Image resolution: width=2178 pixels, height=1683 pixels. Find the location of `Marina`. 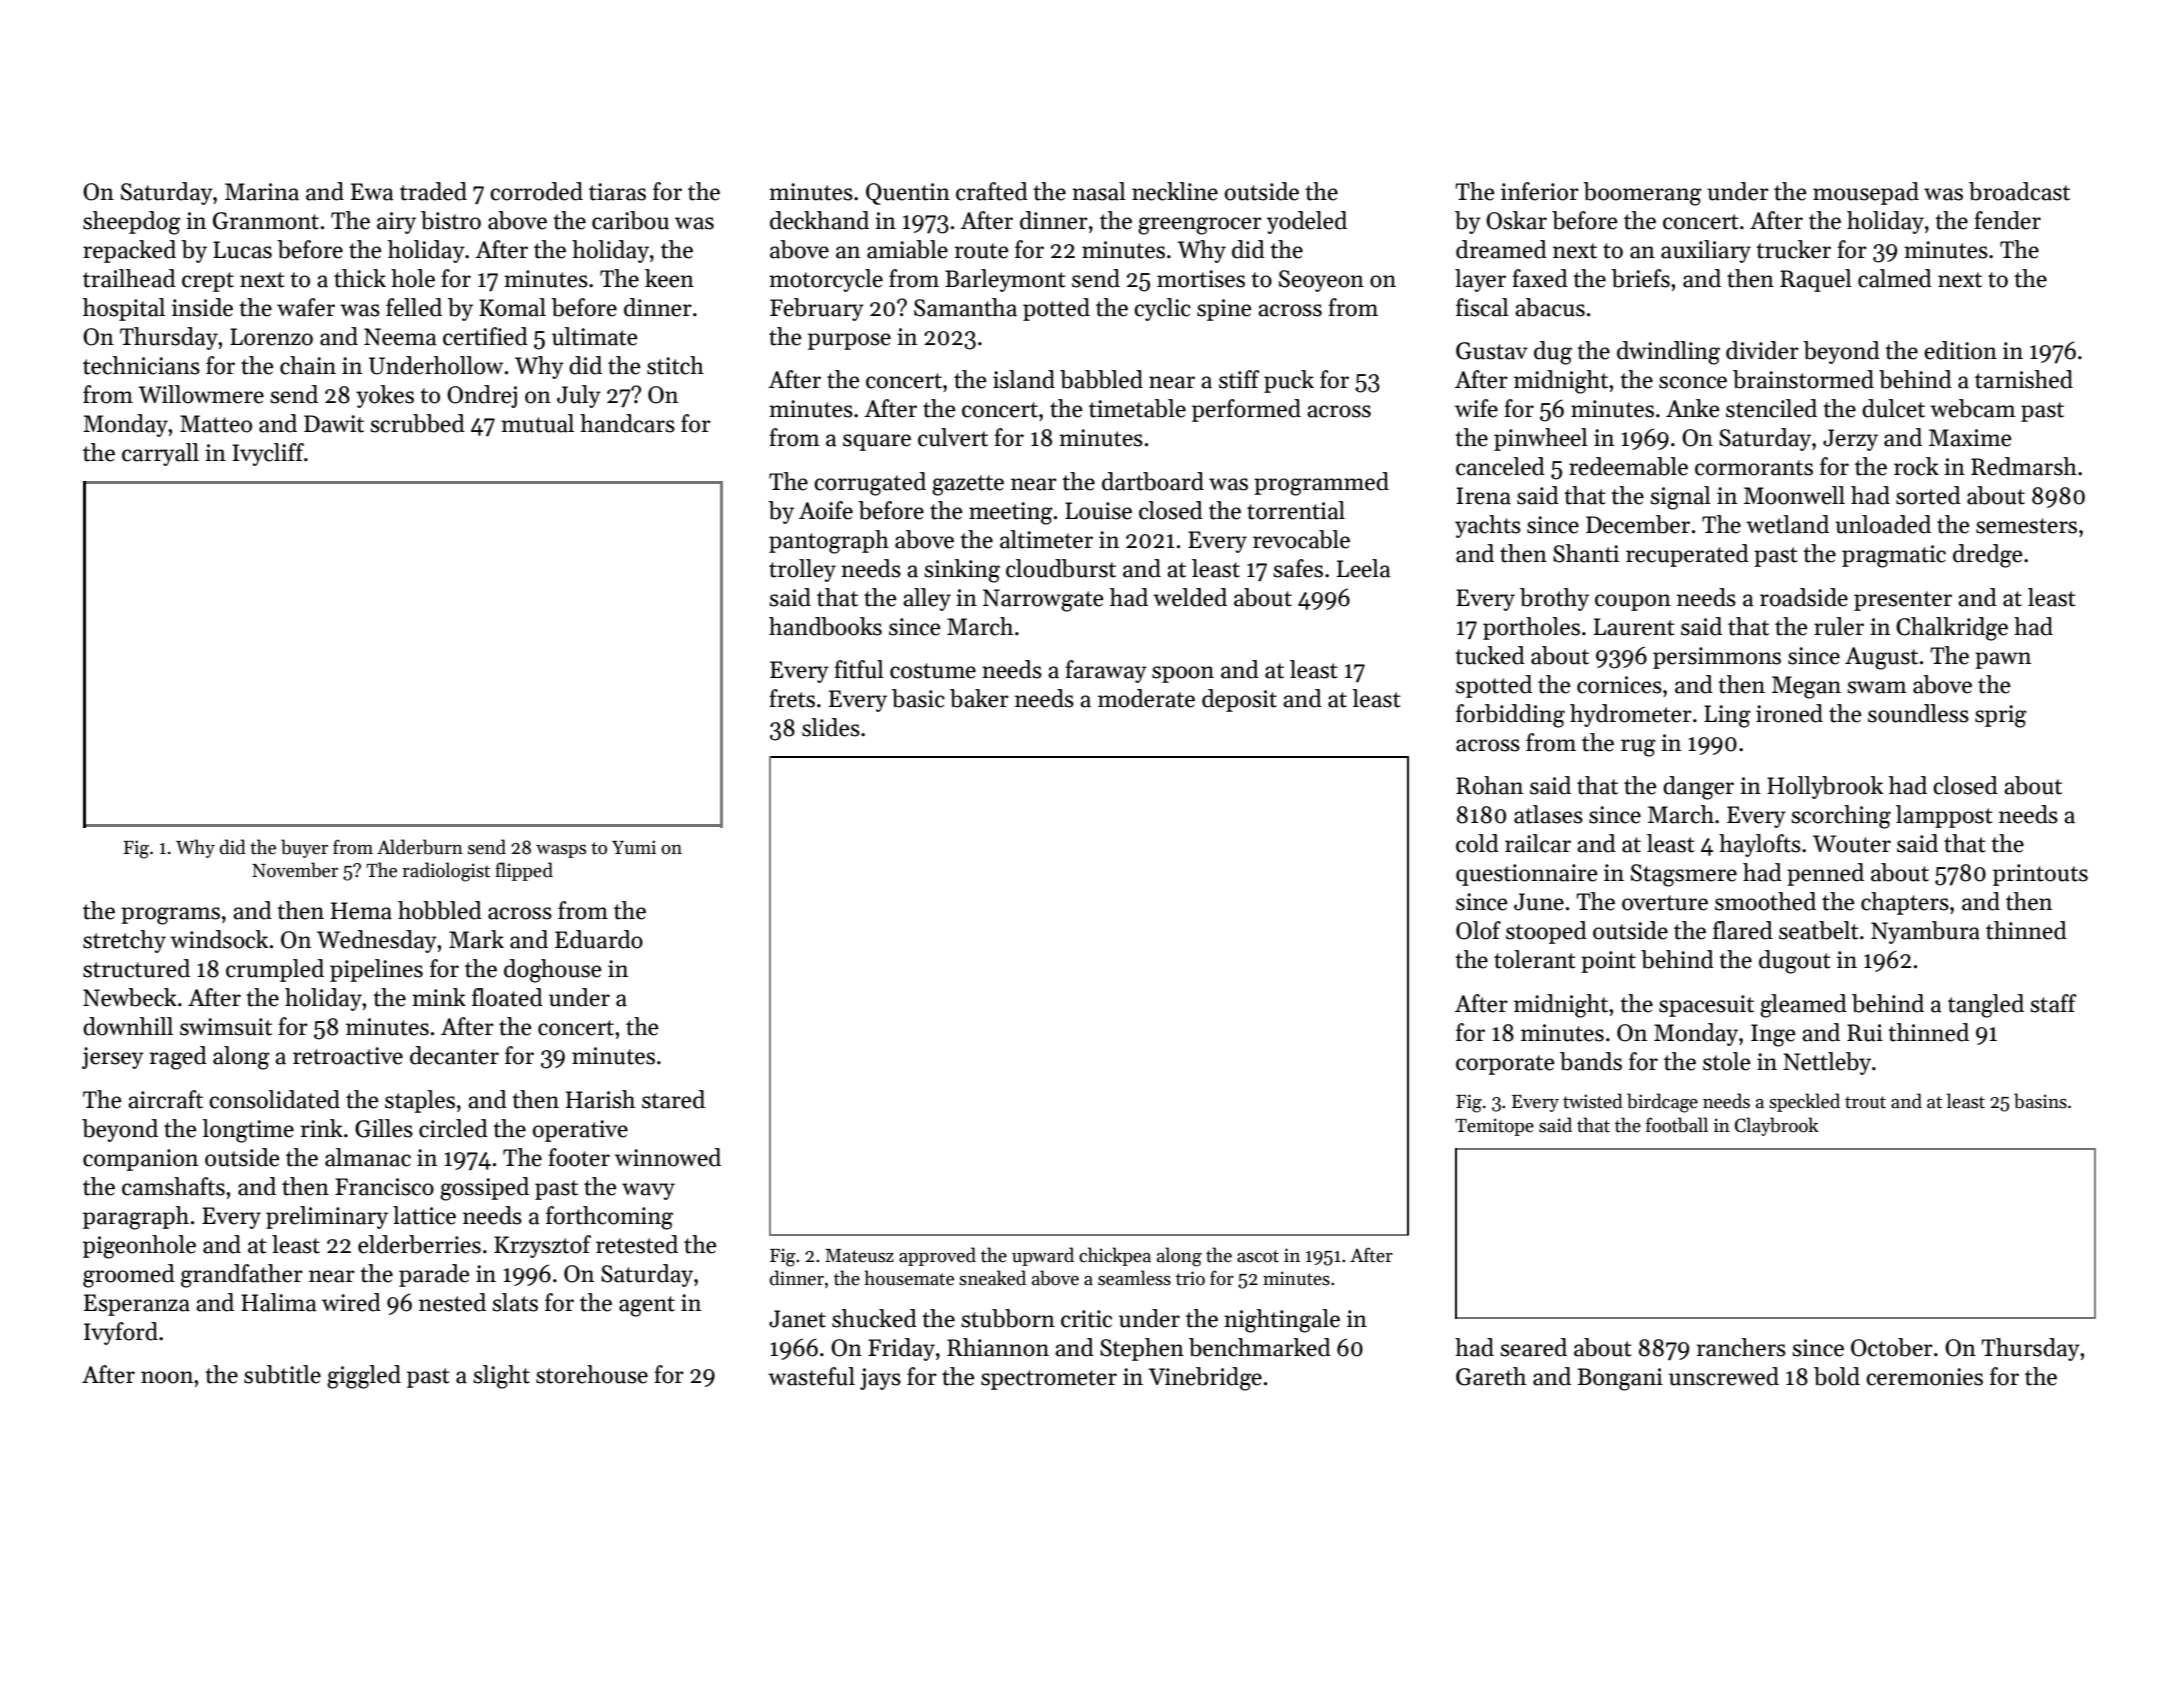

Marina is located at coordinates (262, 192).
